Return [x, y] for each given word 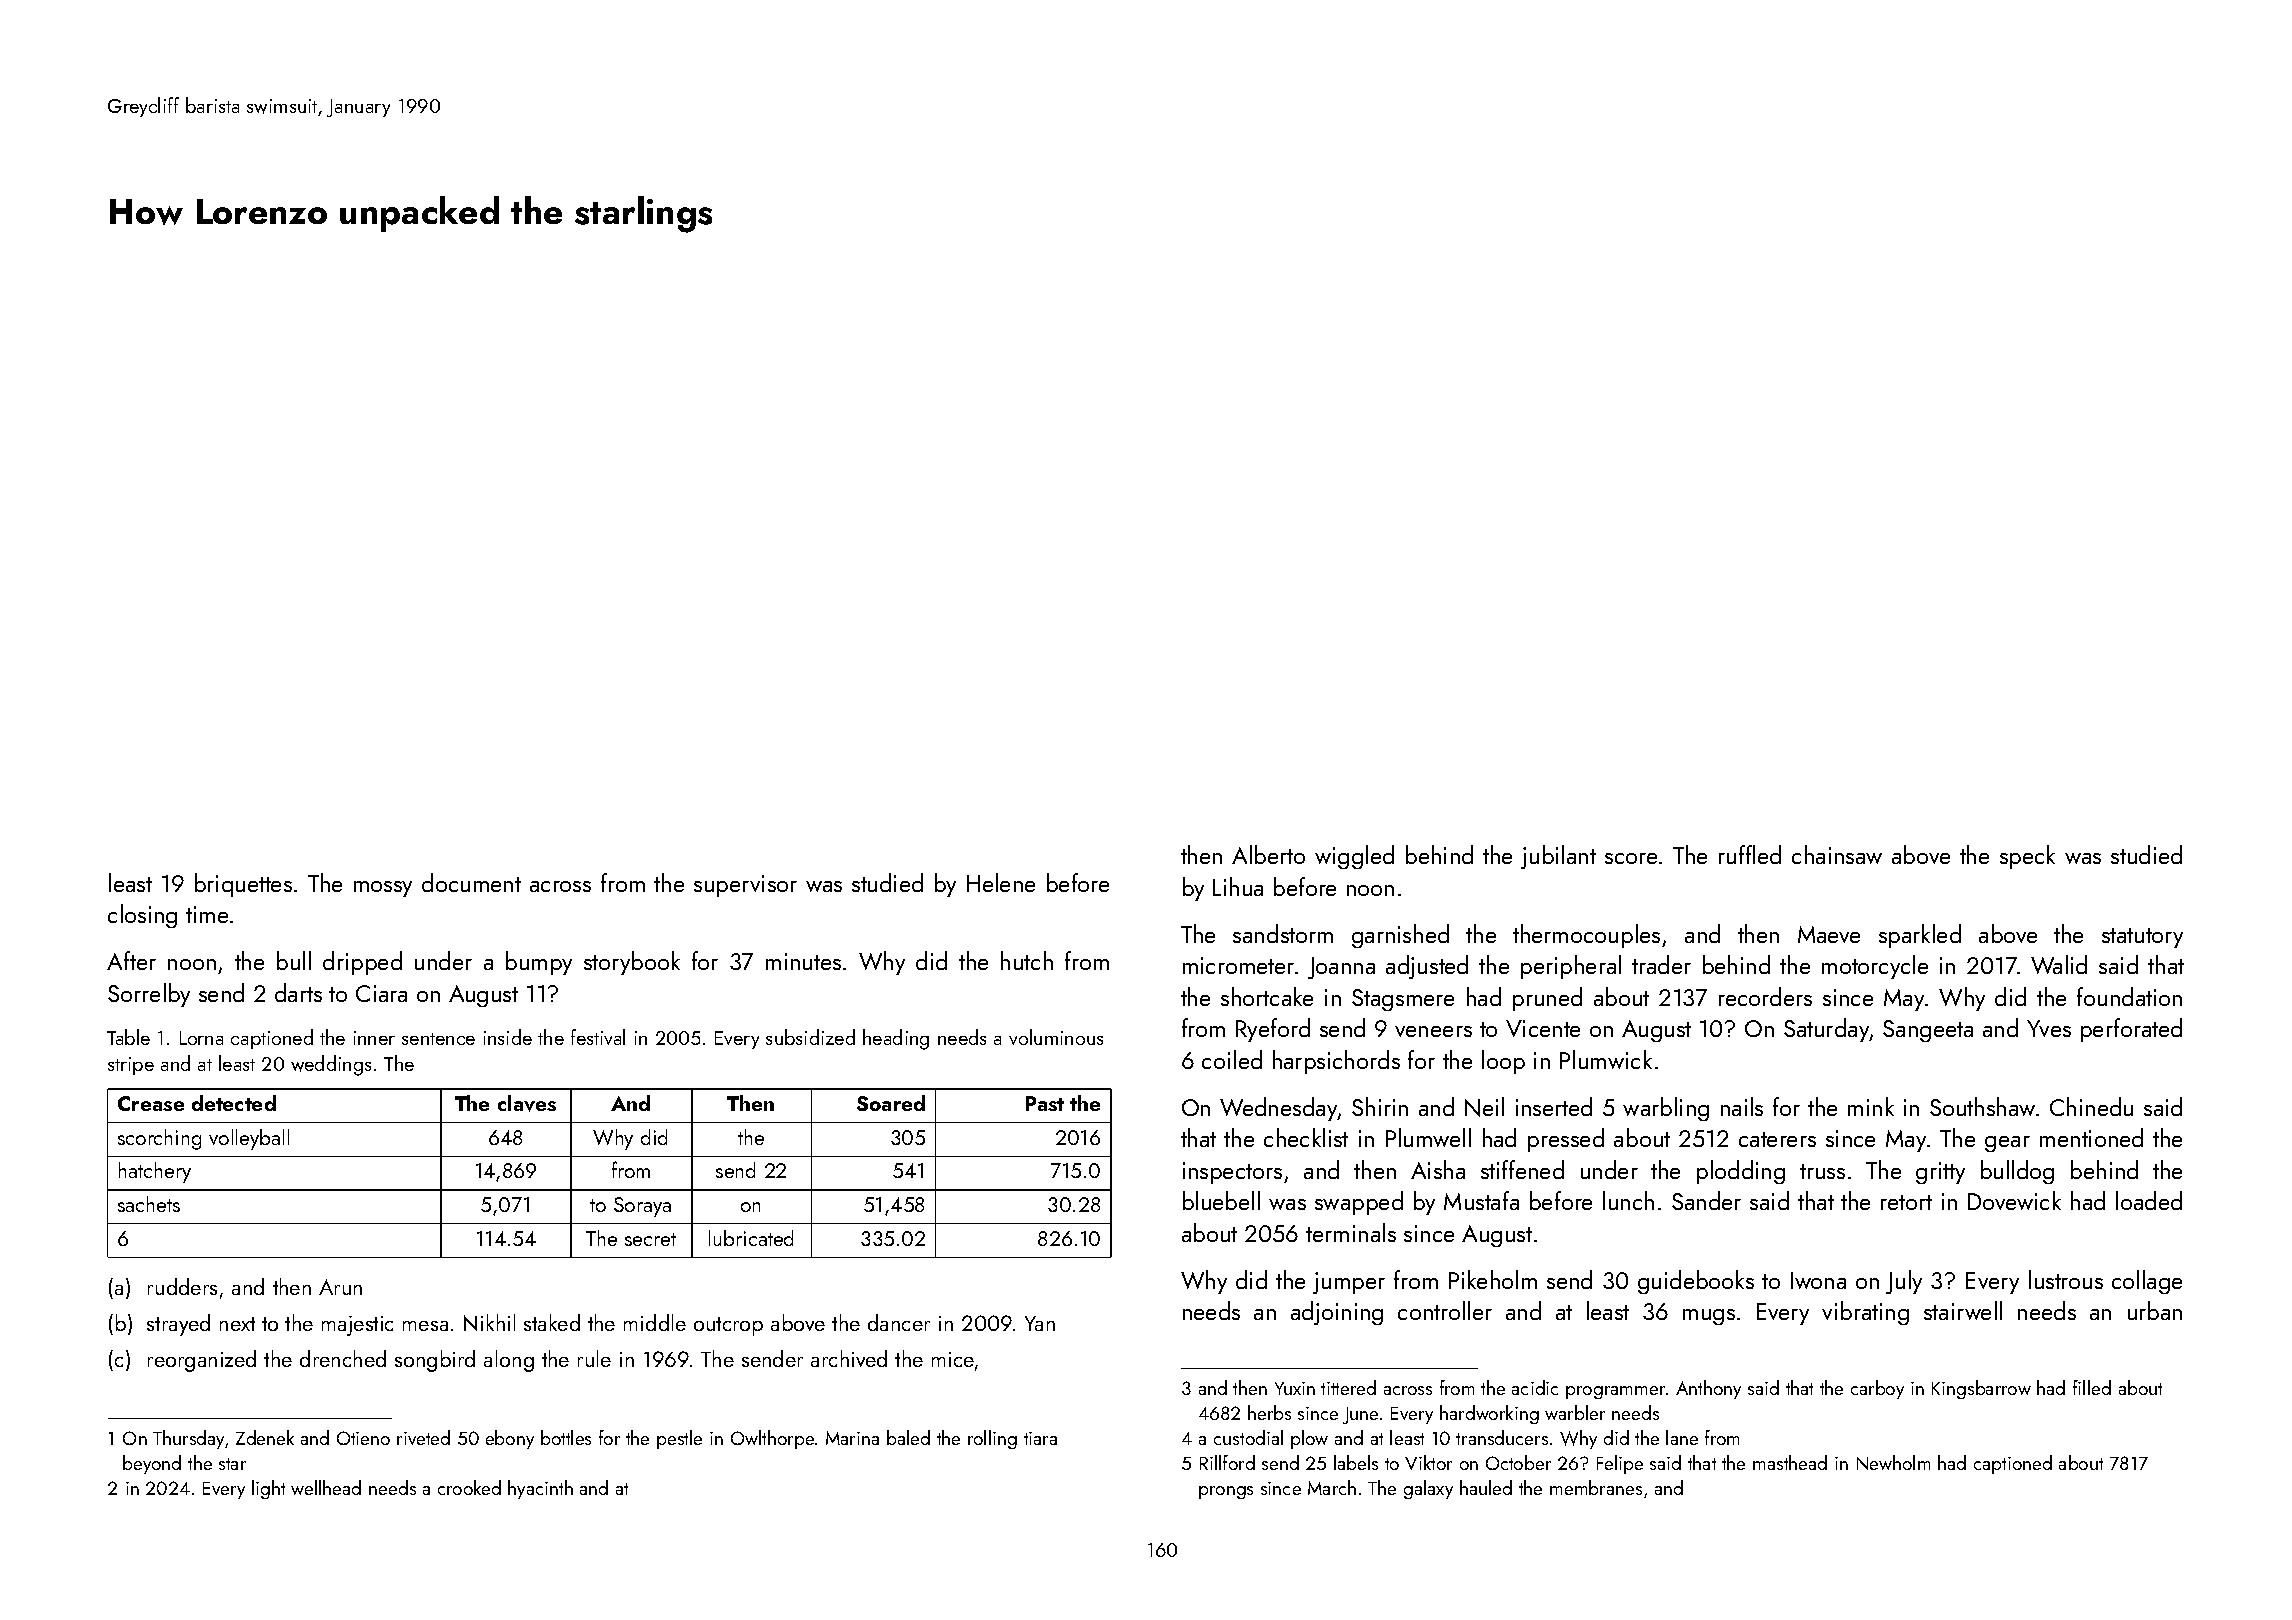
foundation [2129, 996]
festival [598, 1037]
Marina [852, 1438]
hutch [1027, 960]
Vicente [1543, 1028]
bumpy [539, 963]
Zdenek [265, 1437]
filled [2092, 1387]
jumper [1349, 1283]
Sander [1706, 1200]
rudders [182, 1286]
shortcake [1267, 996]
